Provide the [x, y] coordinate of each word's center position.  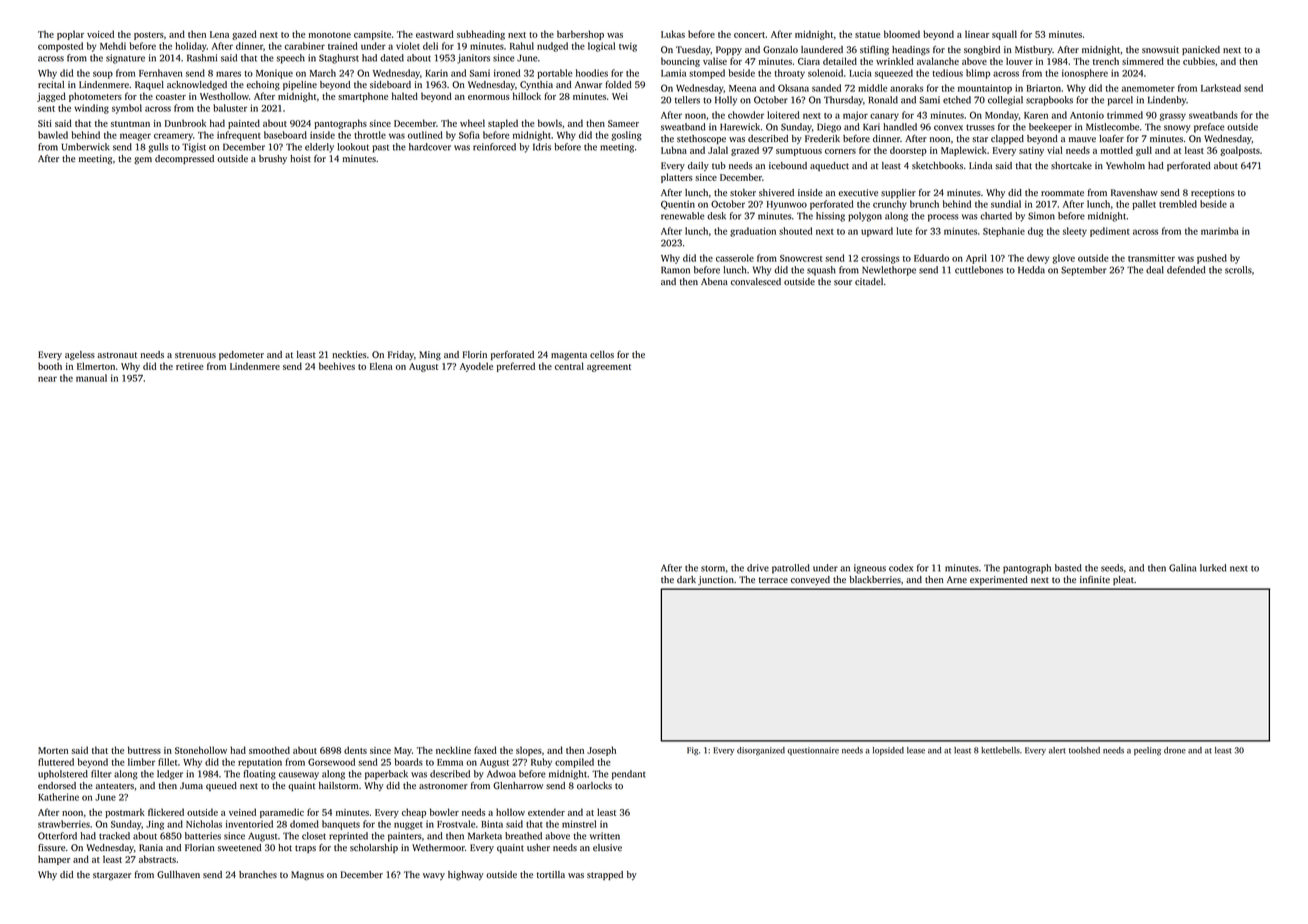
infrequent [239, 136]
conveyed [810, 580]
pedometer [241, 355]
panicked [1201, 50]
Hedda [1031, 270]
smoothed [269, 750]
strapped [605, 875]
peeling [1147, 751]
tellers [687, 100]
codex [901, 568]
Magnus [307, 875]
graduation [753, 232]
